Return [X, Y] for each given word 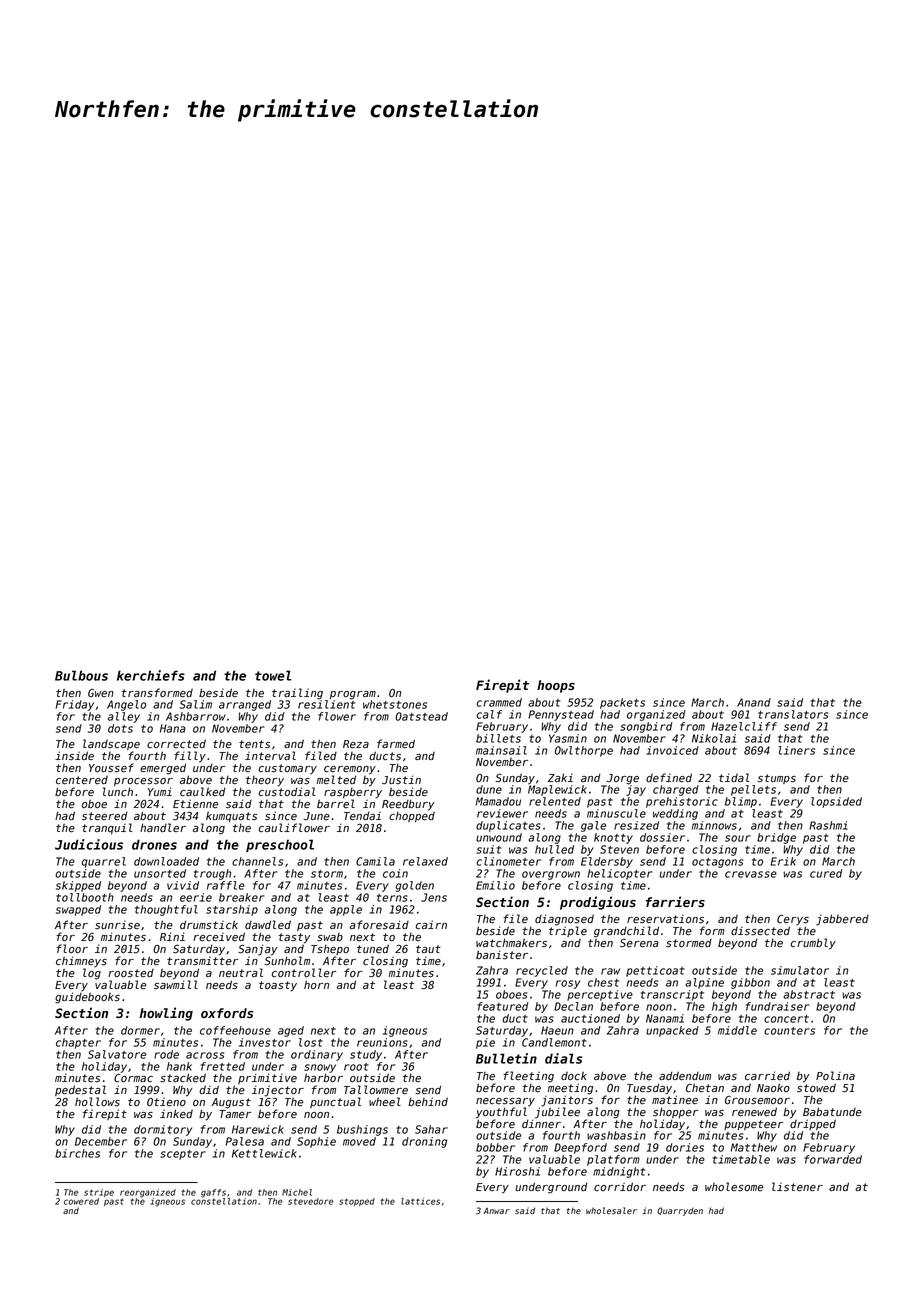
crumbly [813, 944]
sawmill [176, 984]
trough [212, 874]
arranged [245, 705]
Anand [754, 702]
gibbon [750, 983]
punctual [335, 1102]
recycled [542, 971]
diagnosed [564, 920]
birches [77, 1153]
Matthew [753, 1147]
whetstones [395, 704]
